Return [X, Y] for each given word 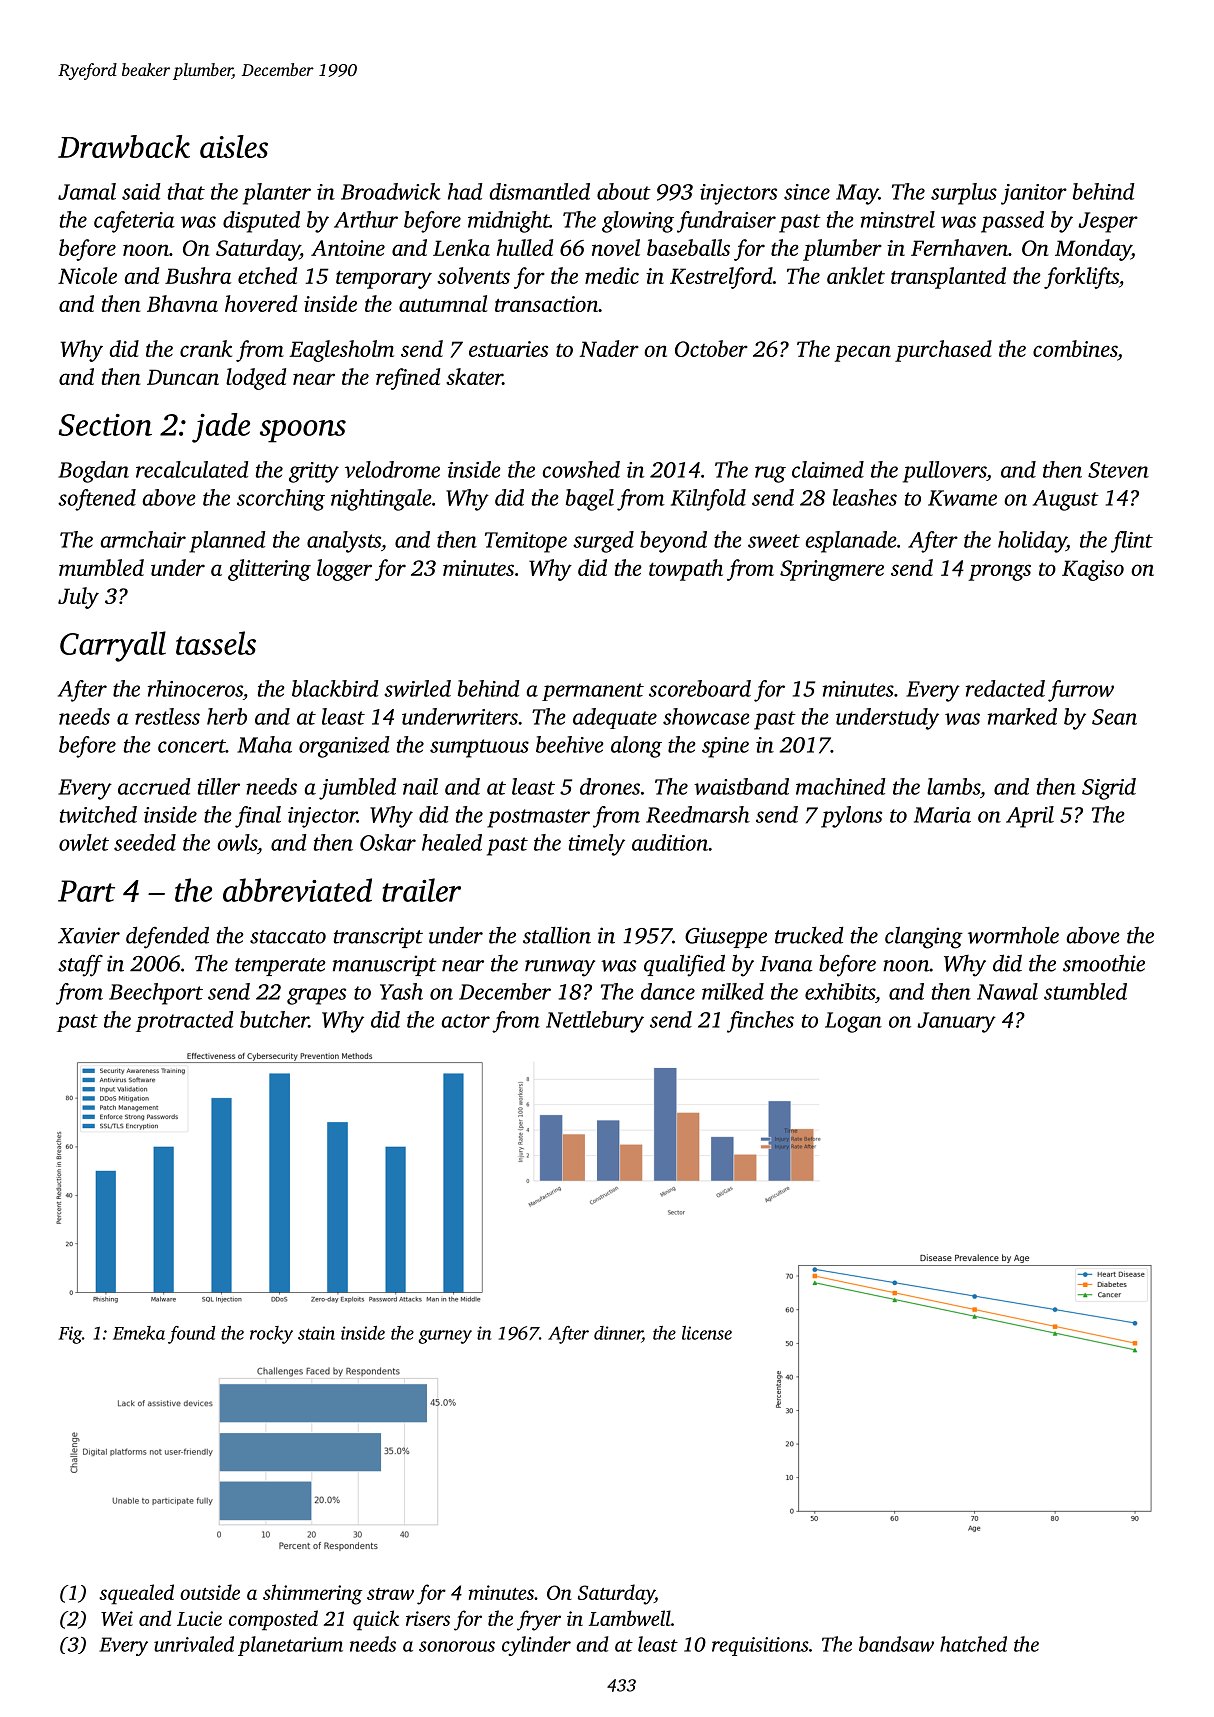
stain [316, 1333]
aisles [234, 146]
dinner [618, 1333]
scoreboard [700, 688]
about [624, 191]
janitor [1034, 194]
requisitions [760, 1646]
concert [192, 746]
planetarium [290, 1646]
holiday [1032, 542]
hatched [973, 1644]
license [707, 1333]
